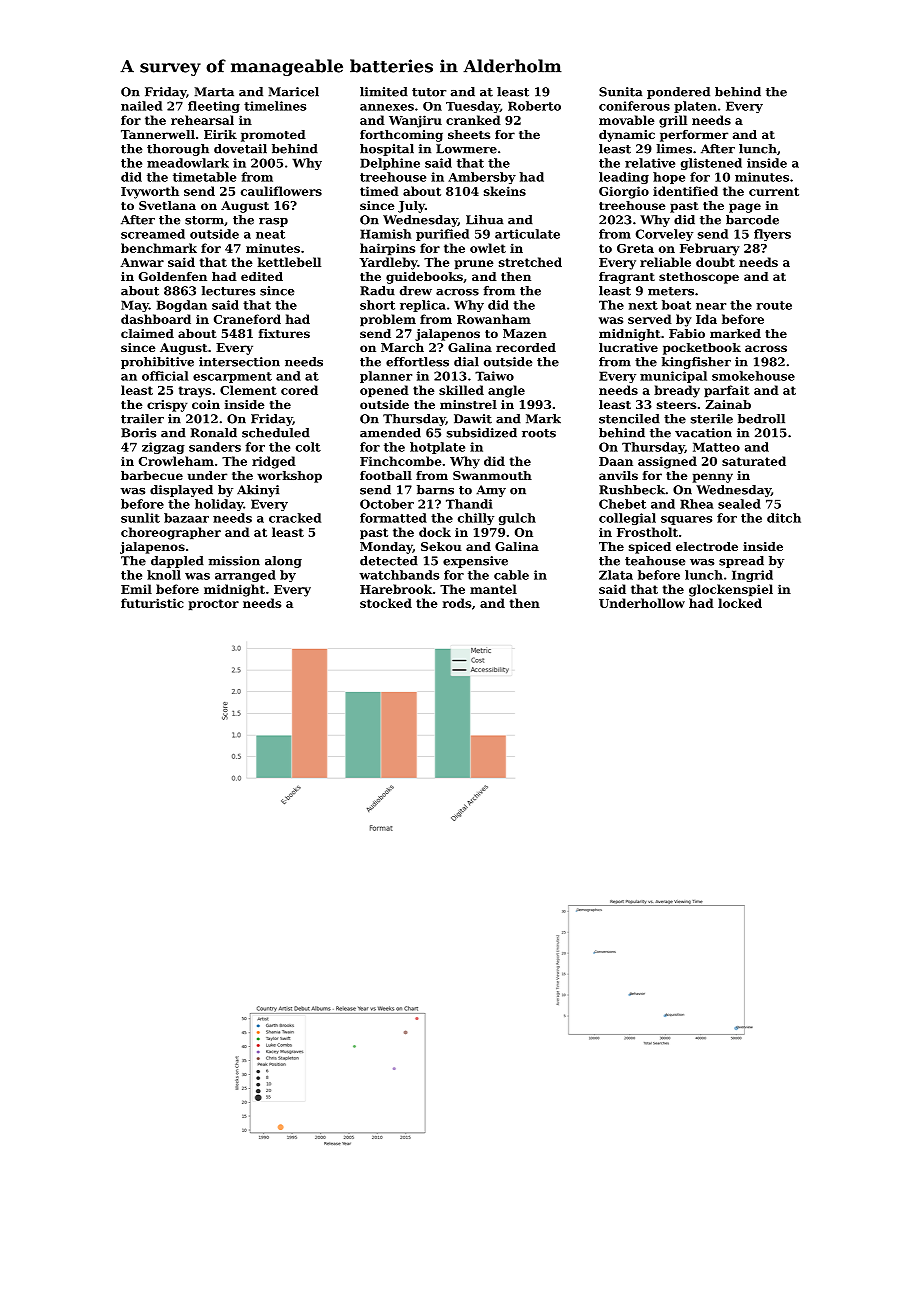  I want to click on locked, so click(740, 603).
